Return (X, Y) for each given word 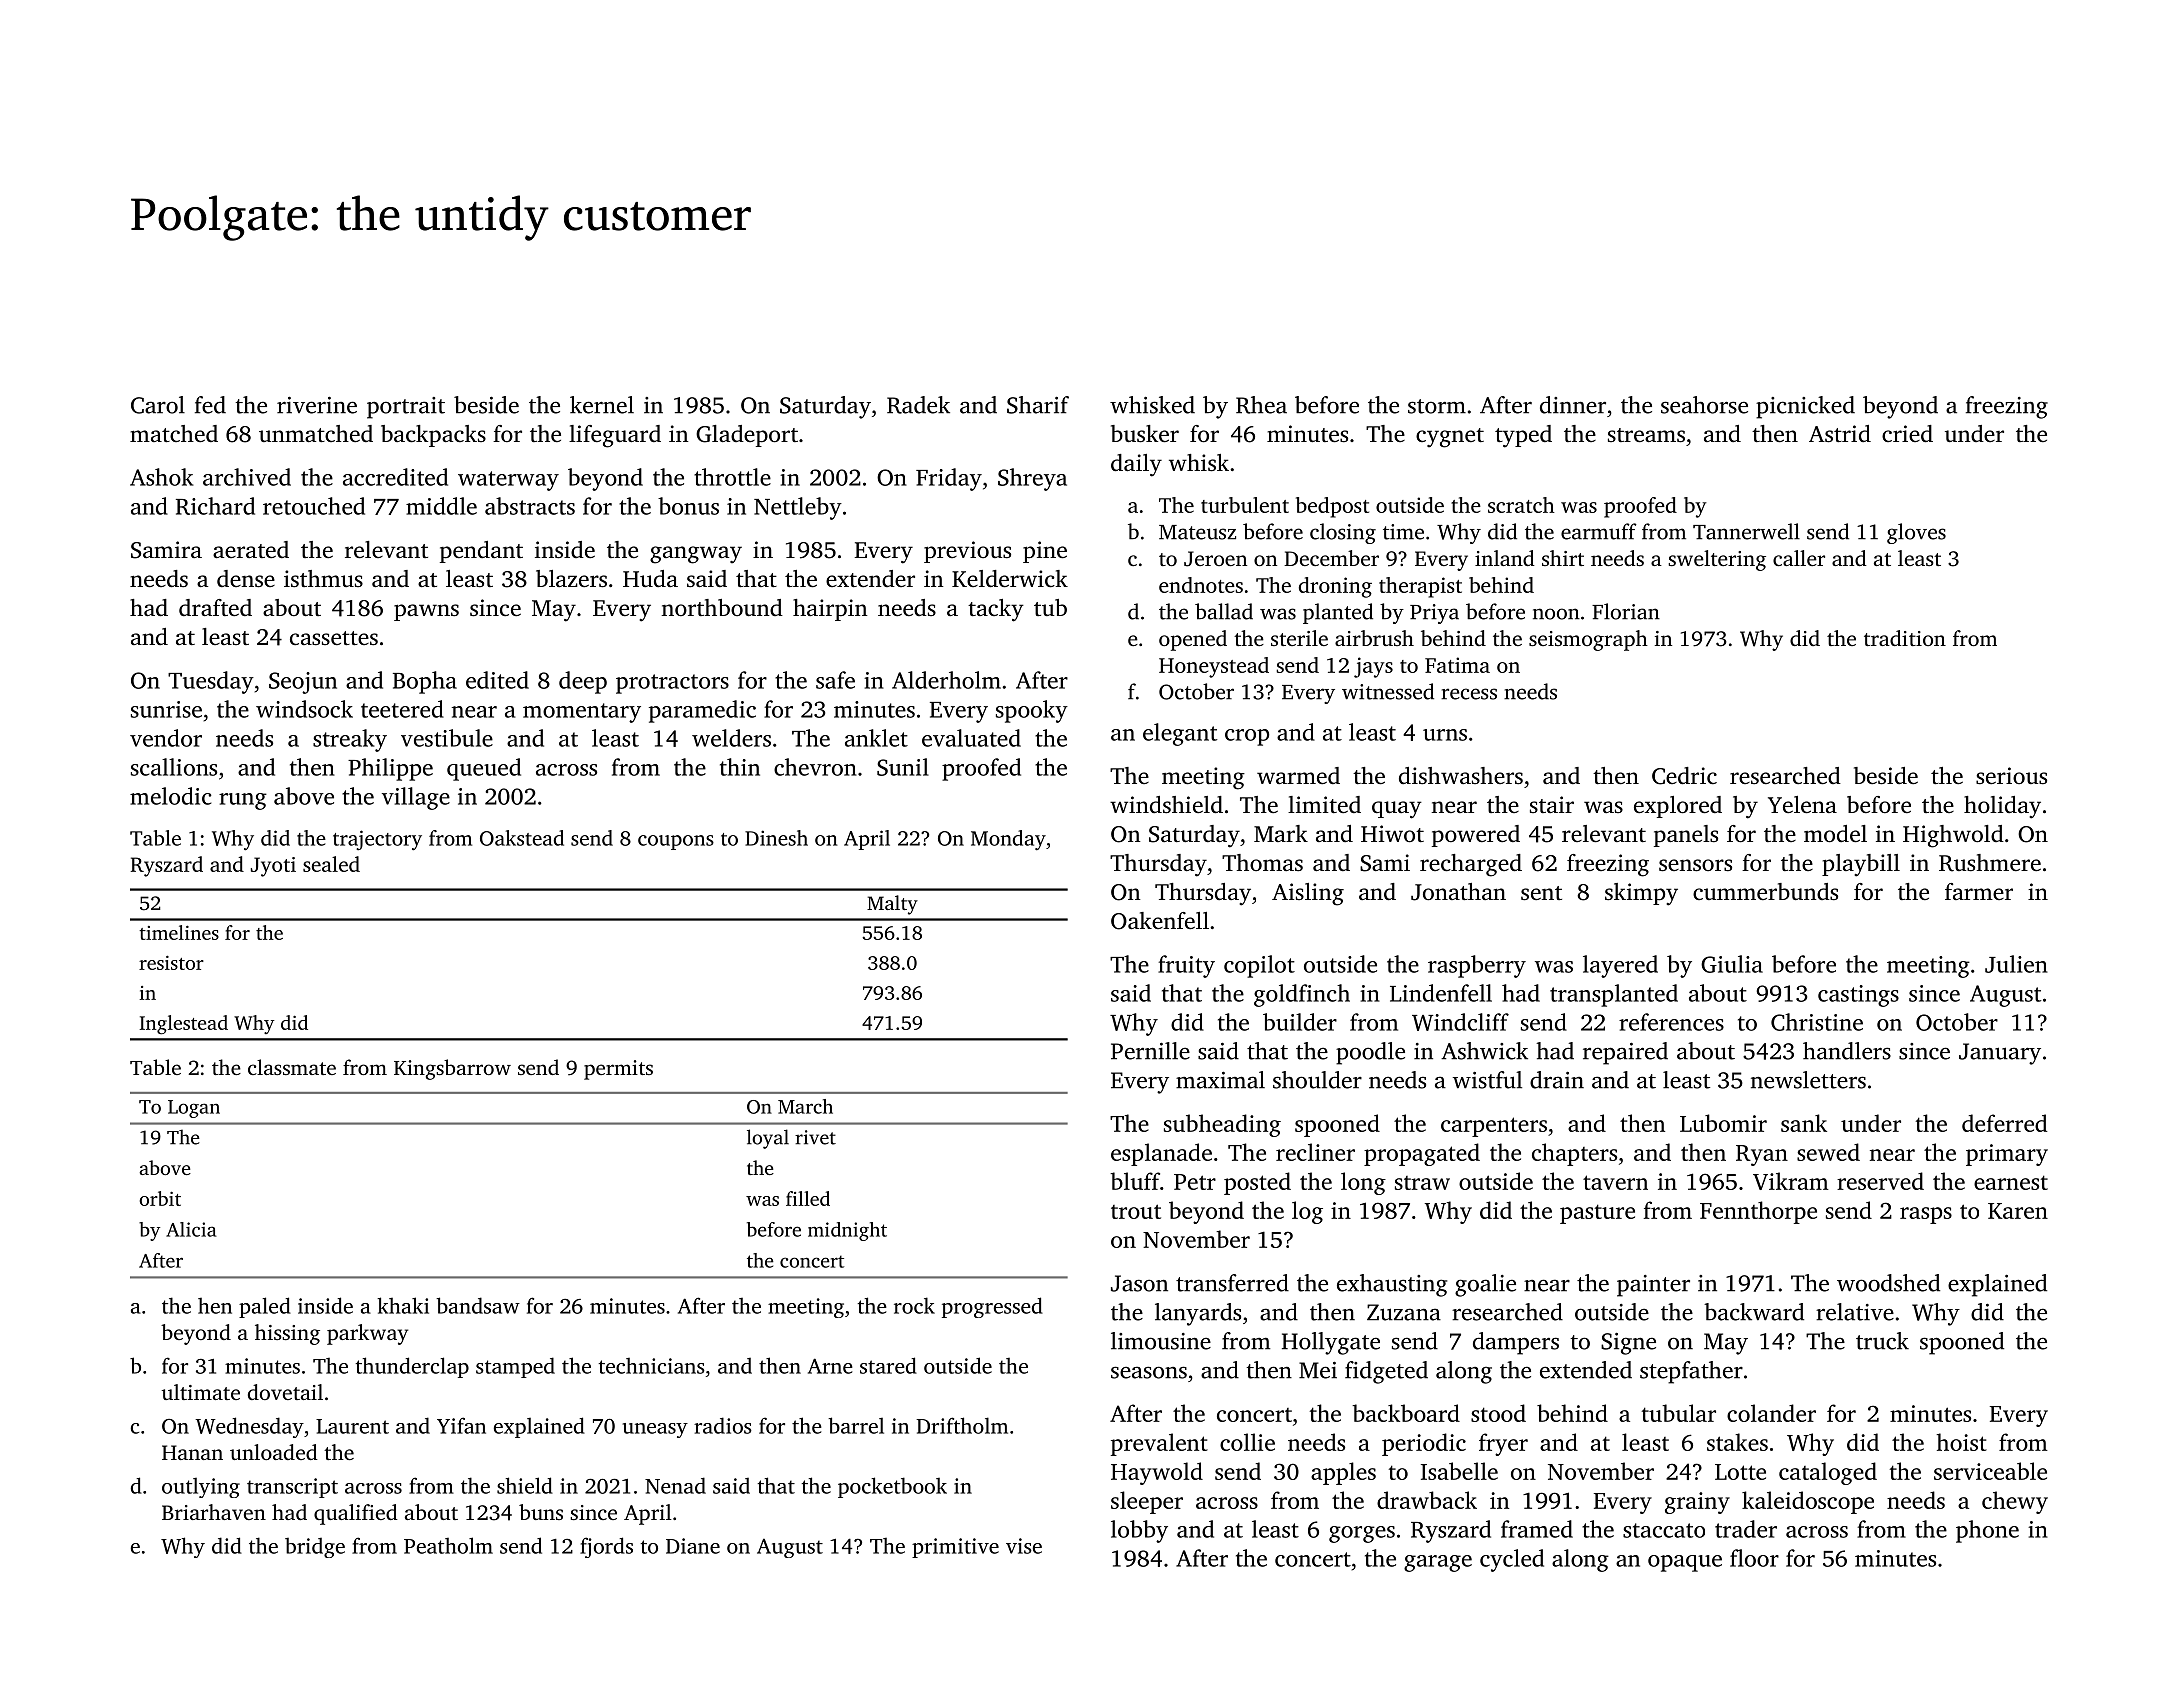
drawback (1427, 1500)
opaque (1685, 1563)
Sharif (1038, 405)
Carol (158, 405)
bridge (315, 1548)
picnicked (1805, 407)
